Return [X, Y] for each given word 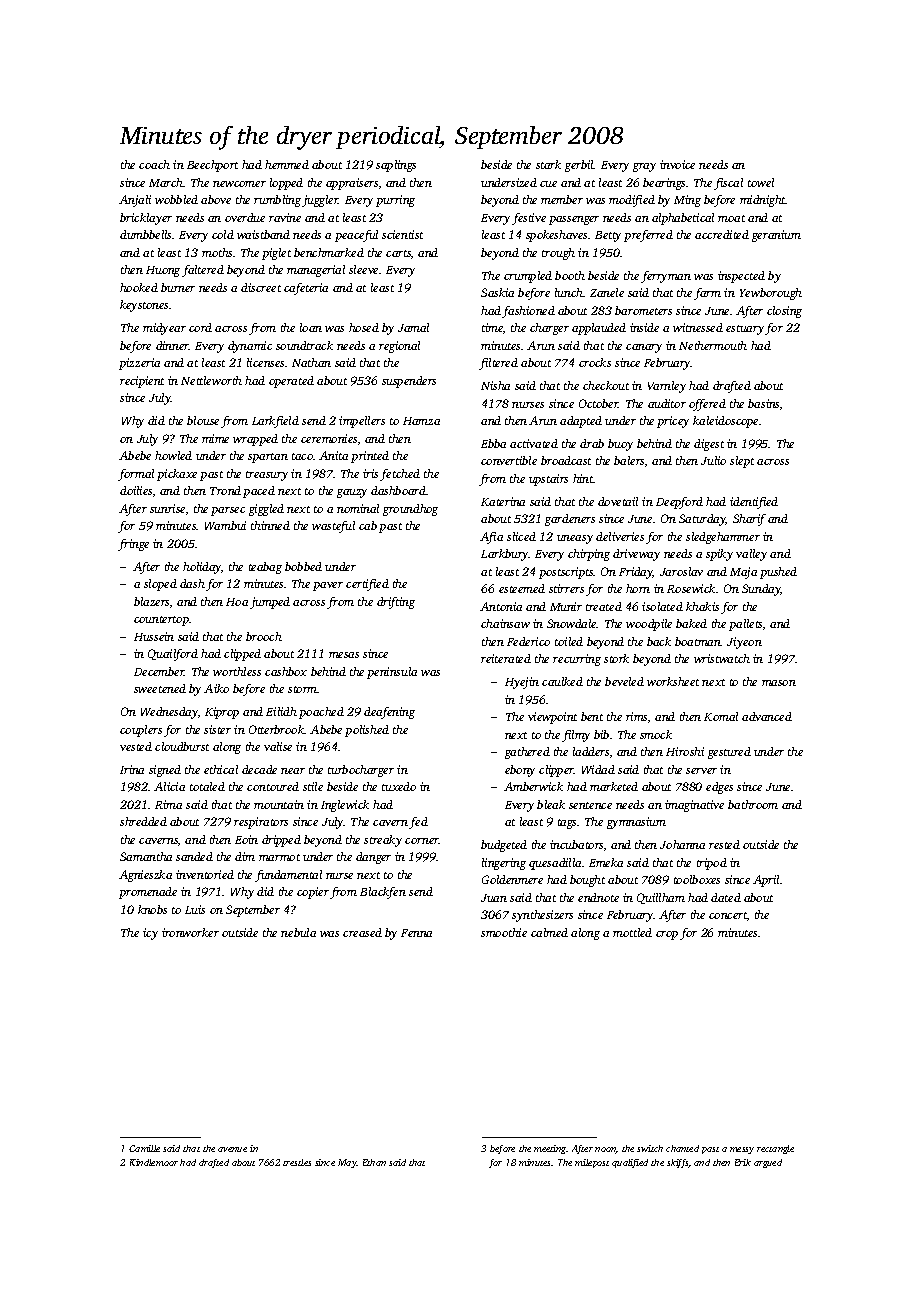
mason [779, 683]
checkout [606, 385]
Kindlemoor [154, 1162]
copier [313, 893]
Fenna [416, 933]
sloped [160, 585]
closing [784, 312]
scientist [402, 234]
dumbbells [145, 234]
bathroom [753, 804]
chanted [682, 1148]
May [347, 1163]
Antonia [501, 606]
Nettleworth [211, 380]
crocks [595, 362]
